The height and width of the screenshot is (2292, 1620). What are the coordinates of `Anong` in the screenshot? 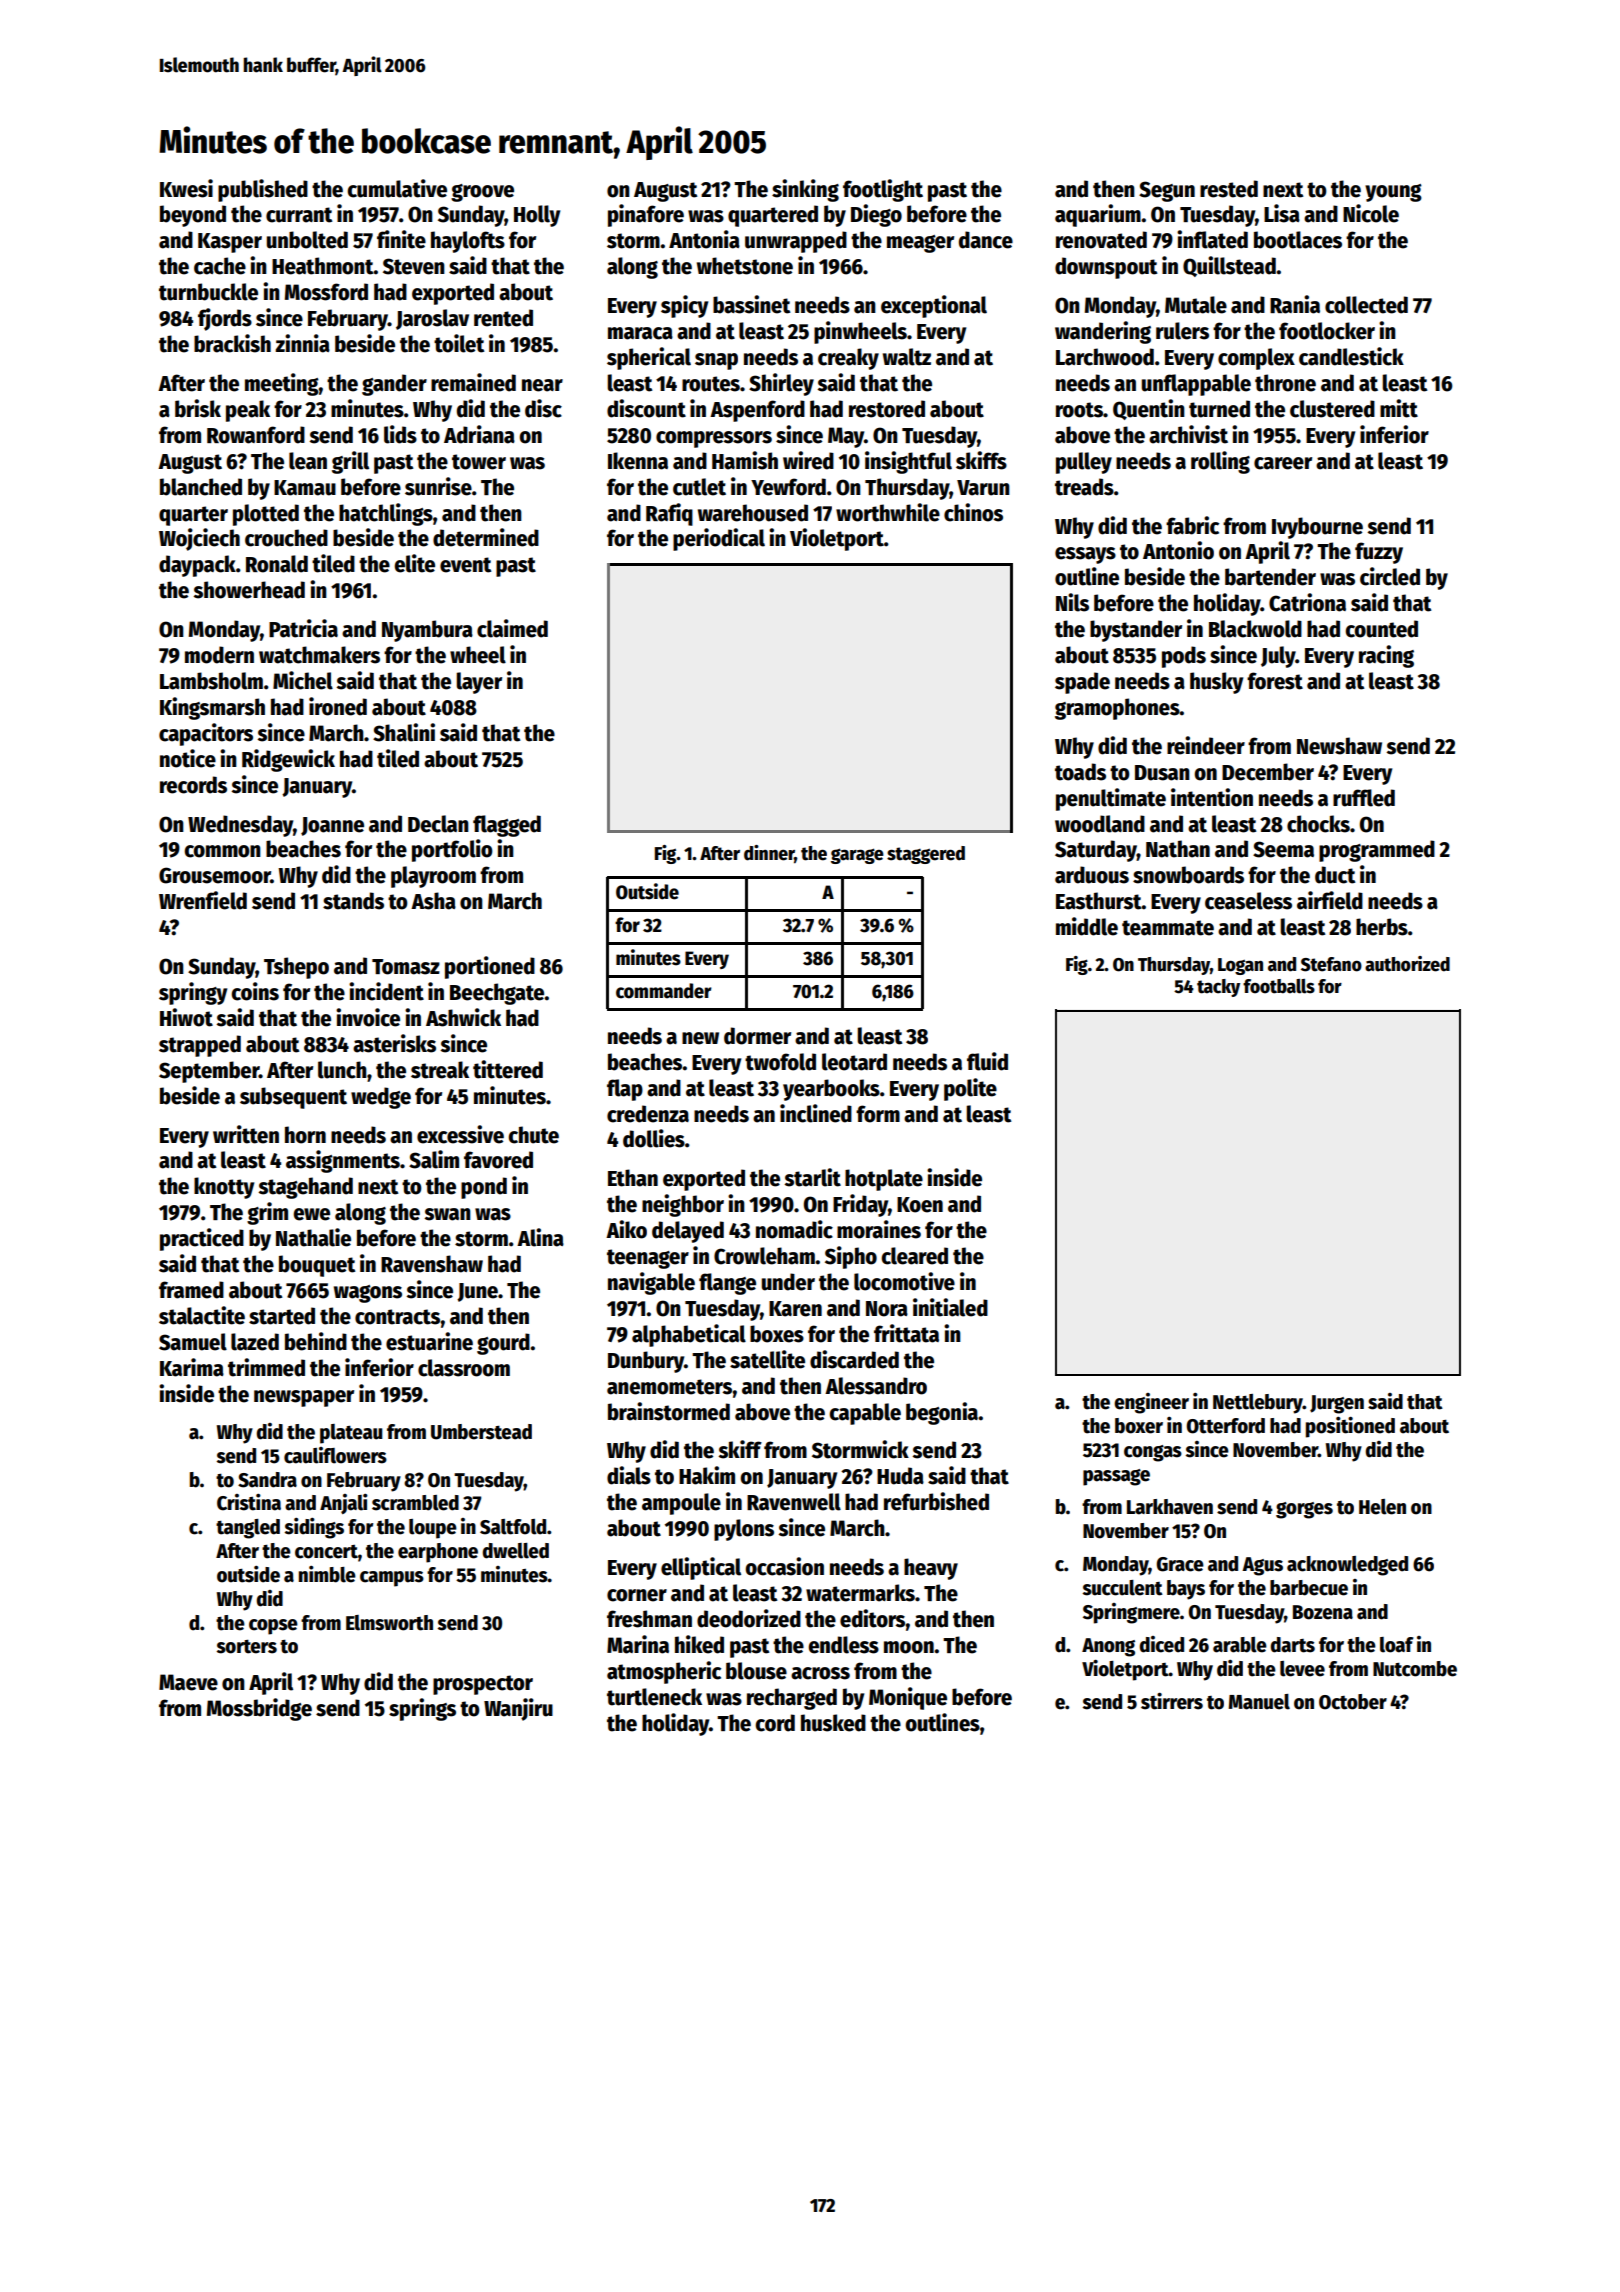 It's located at (1108, 1647).
